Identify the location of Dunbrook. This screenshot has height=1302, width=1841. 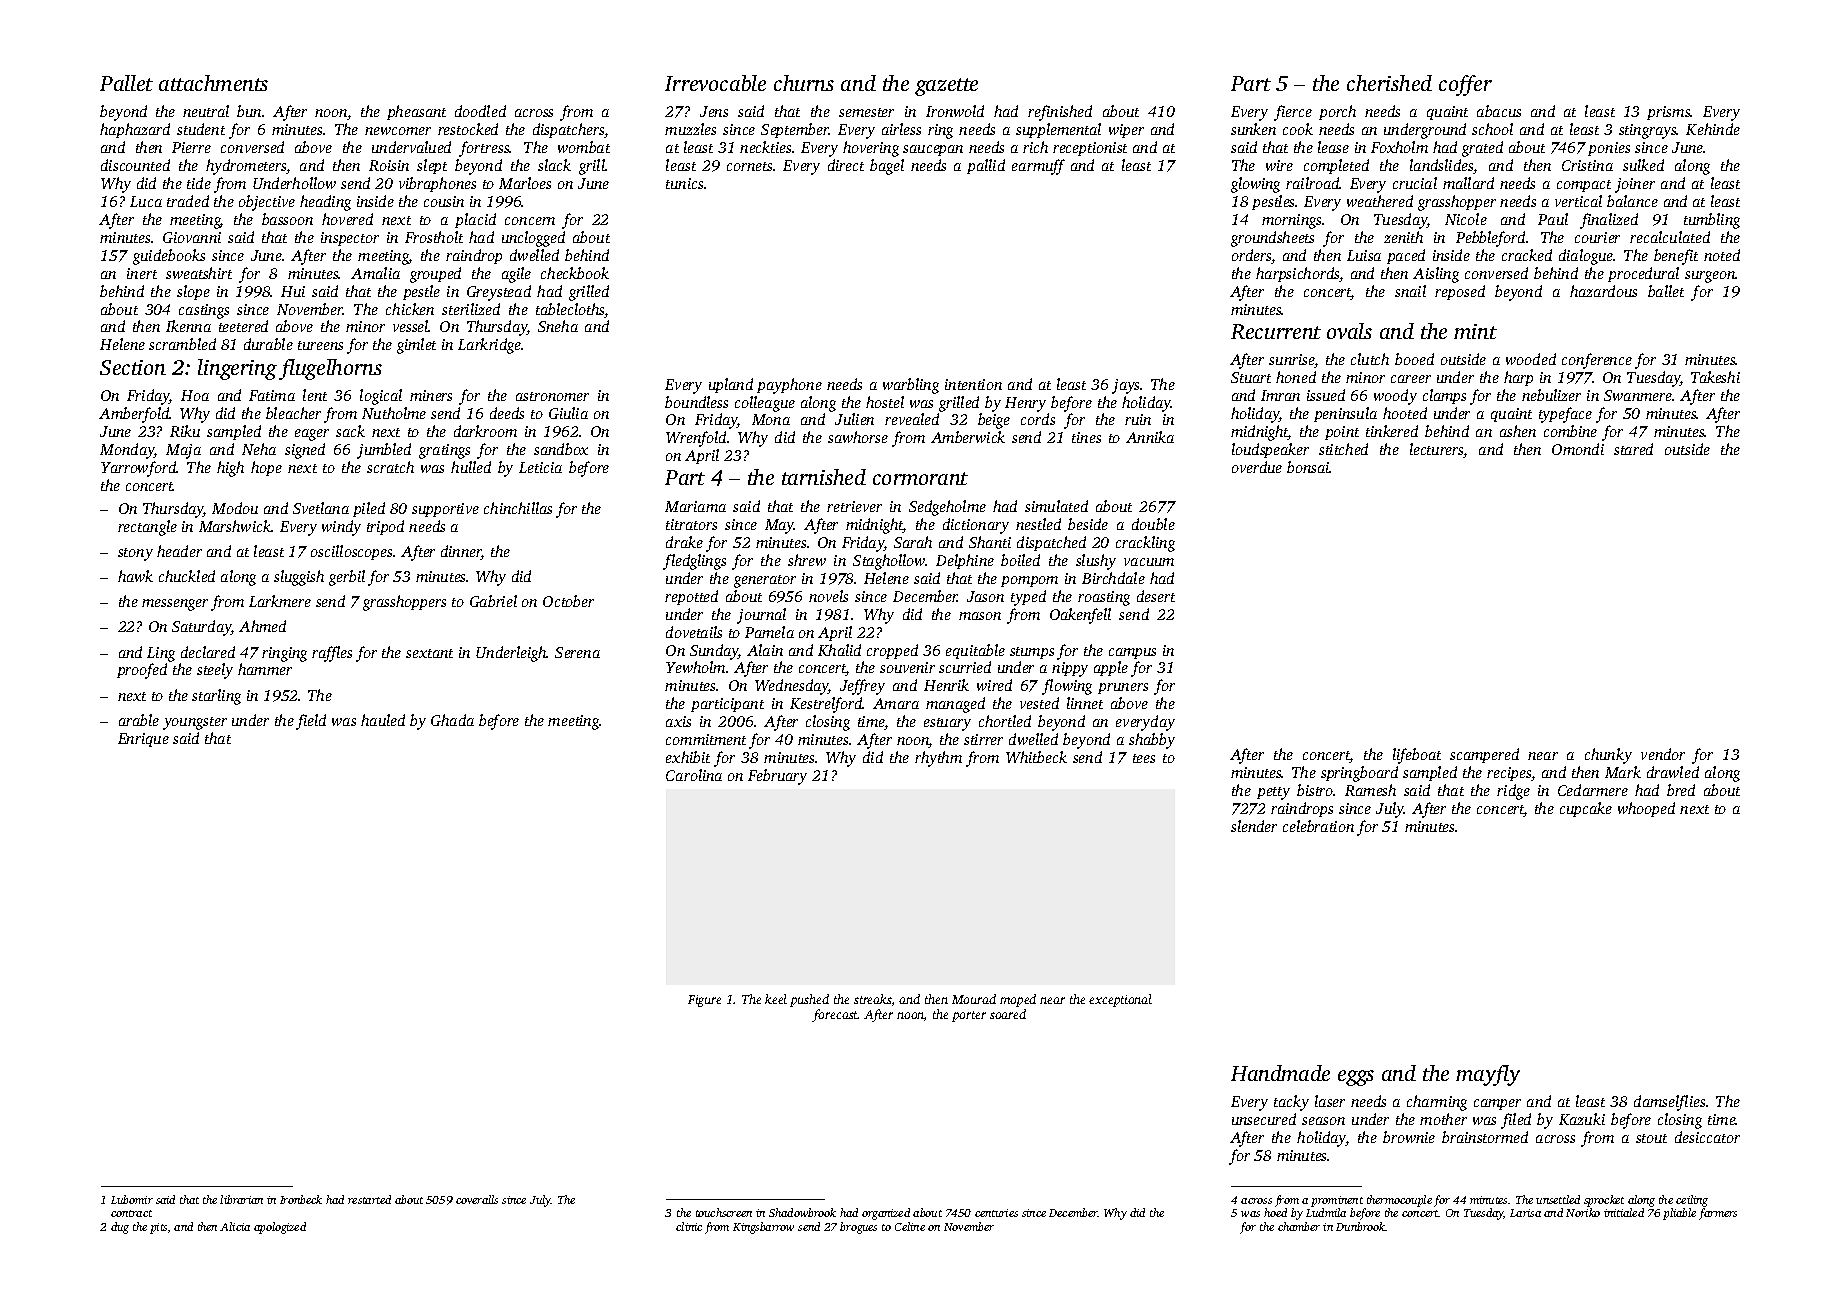
(1361, 1226).
